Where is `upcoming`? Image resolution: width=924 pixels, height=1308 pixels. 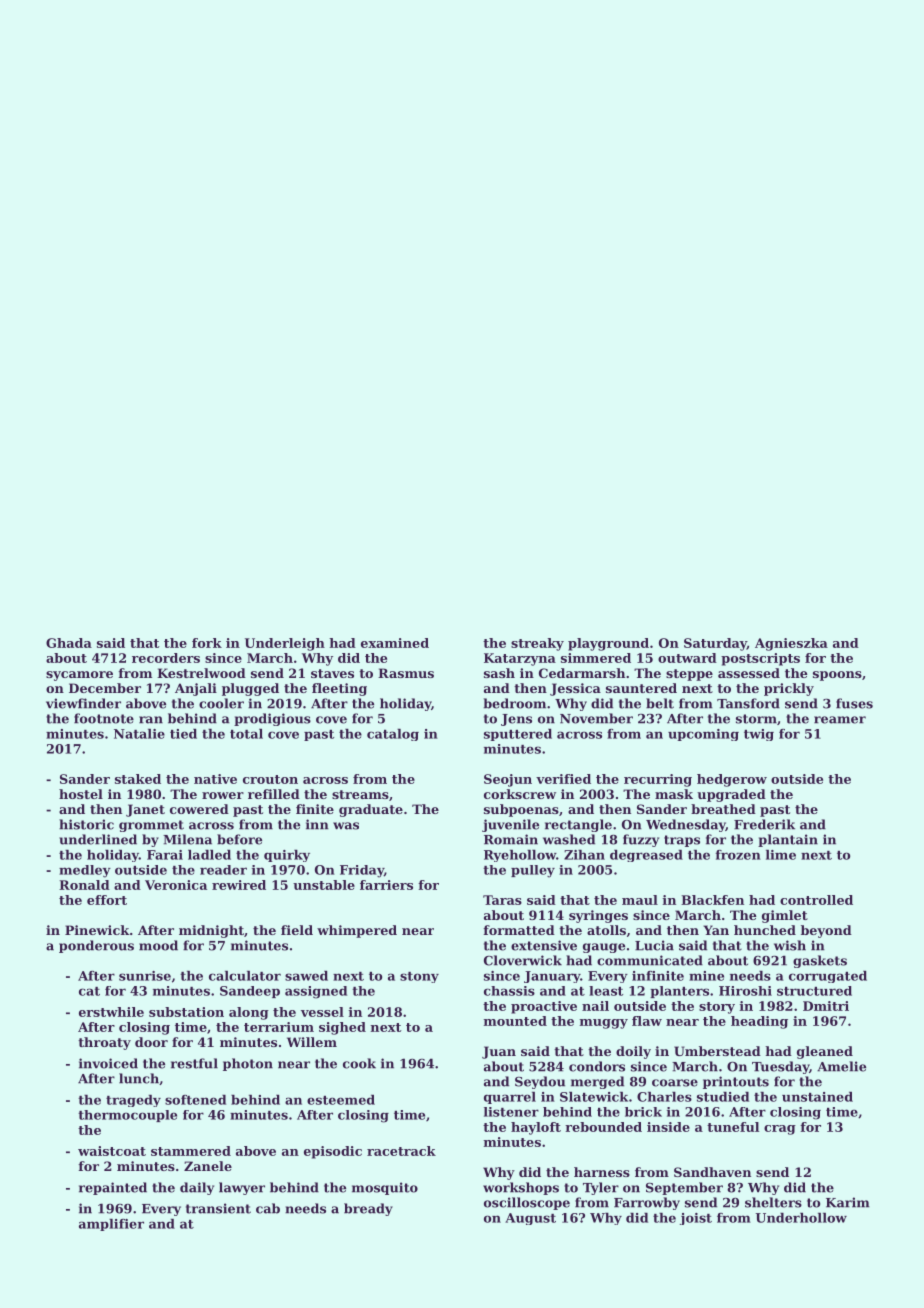
upcoming is located at coordinates (703, 735).
